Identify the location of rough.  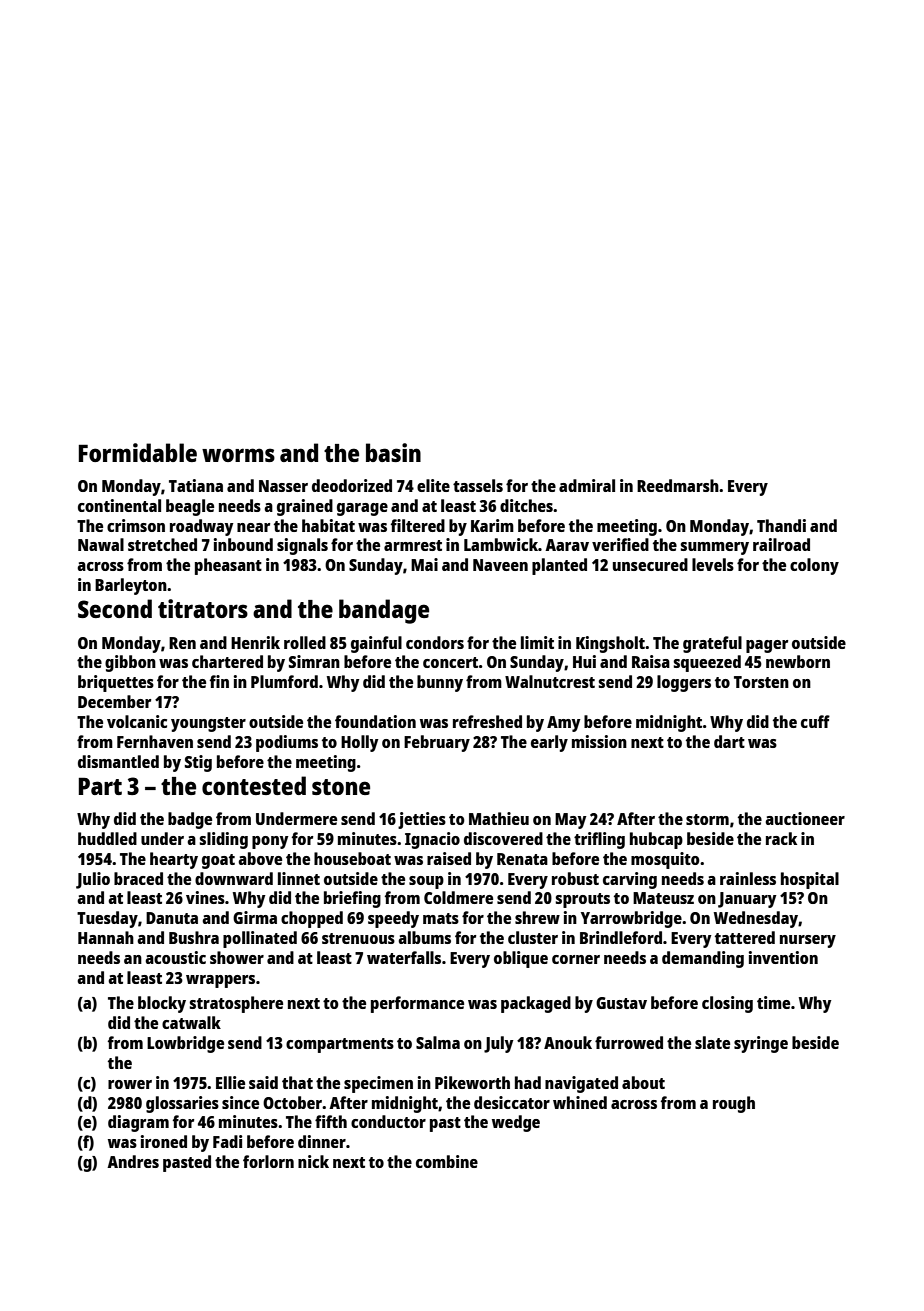
(734, 1104).
